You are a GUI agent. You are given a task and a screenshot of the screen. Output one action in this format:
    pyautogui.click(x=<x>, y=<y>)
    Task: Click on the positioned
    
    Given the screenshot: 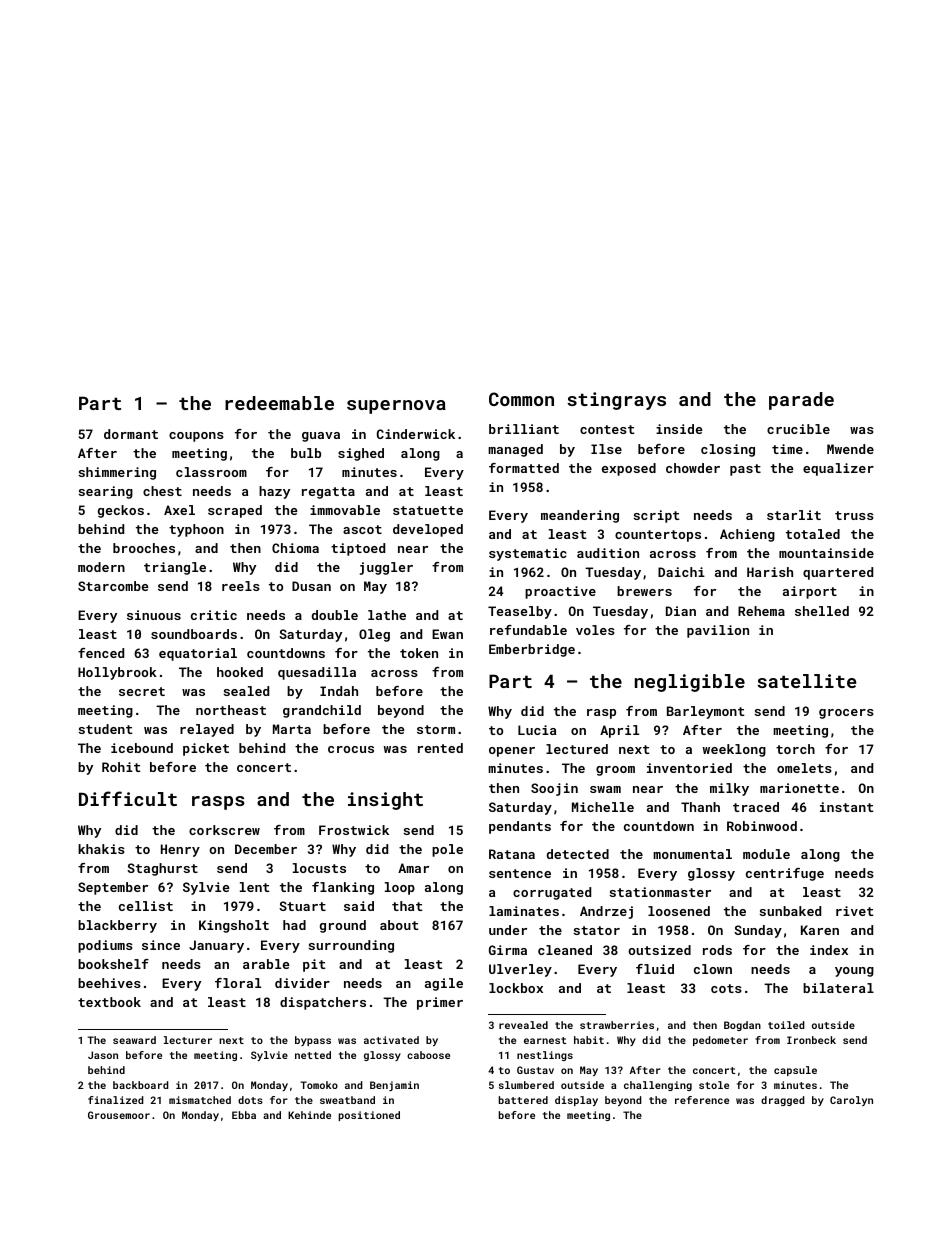 What is the action you would take?
    pyautogui.click(x=369, y=1116)
